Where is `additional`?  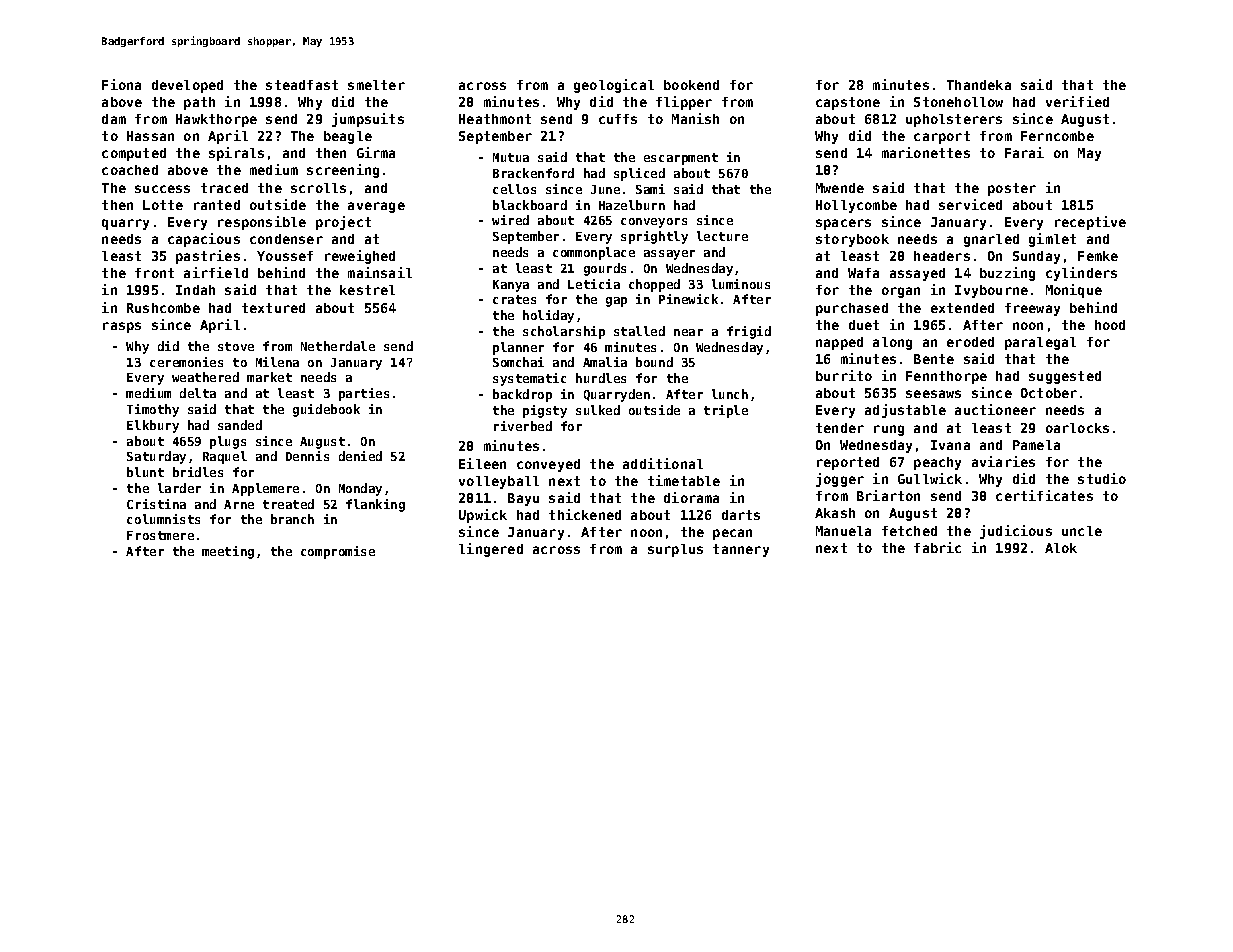 additional is located at coordinates (663, 463).
